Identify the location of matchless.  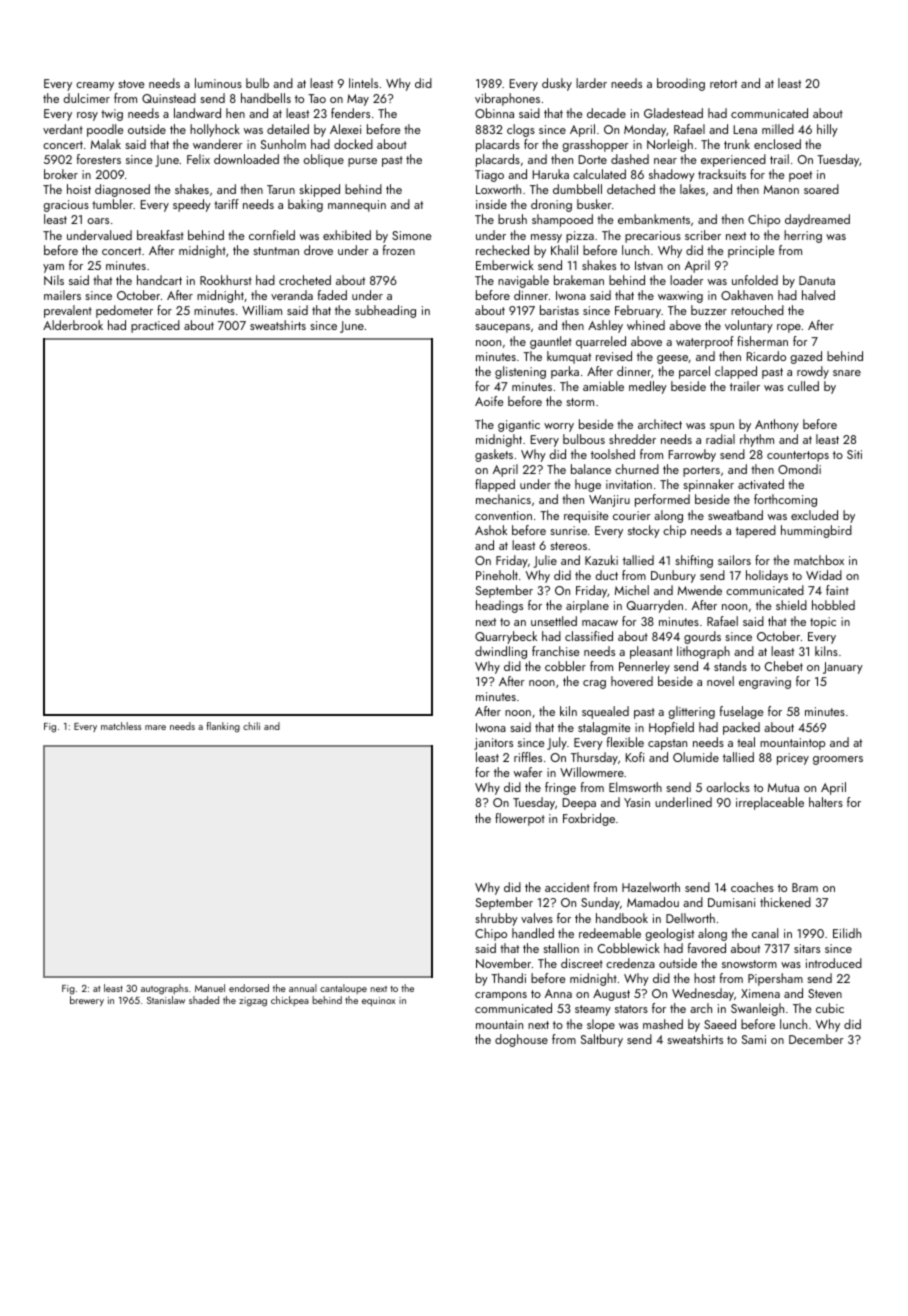
(121, 726).
